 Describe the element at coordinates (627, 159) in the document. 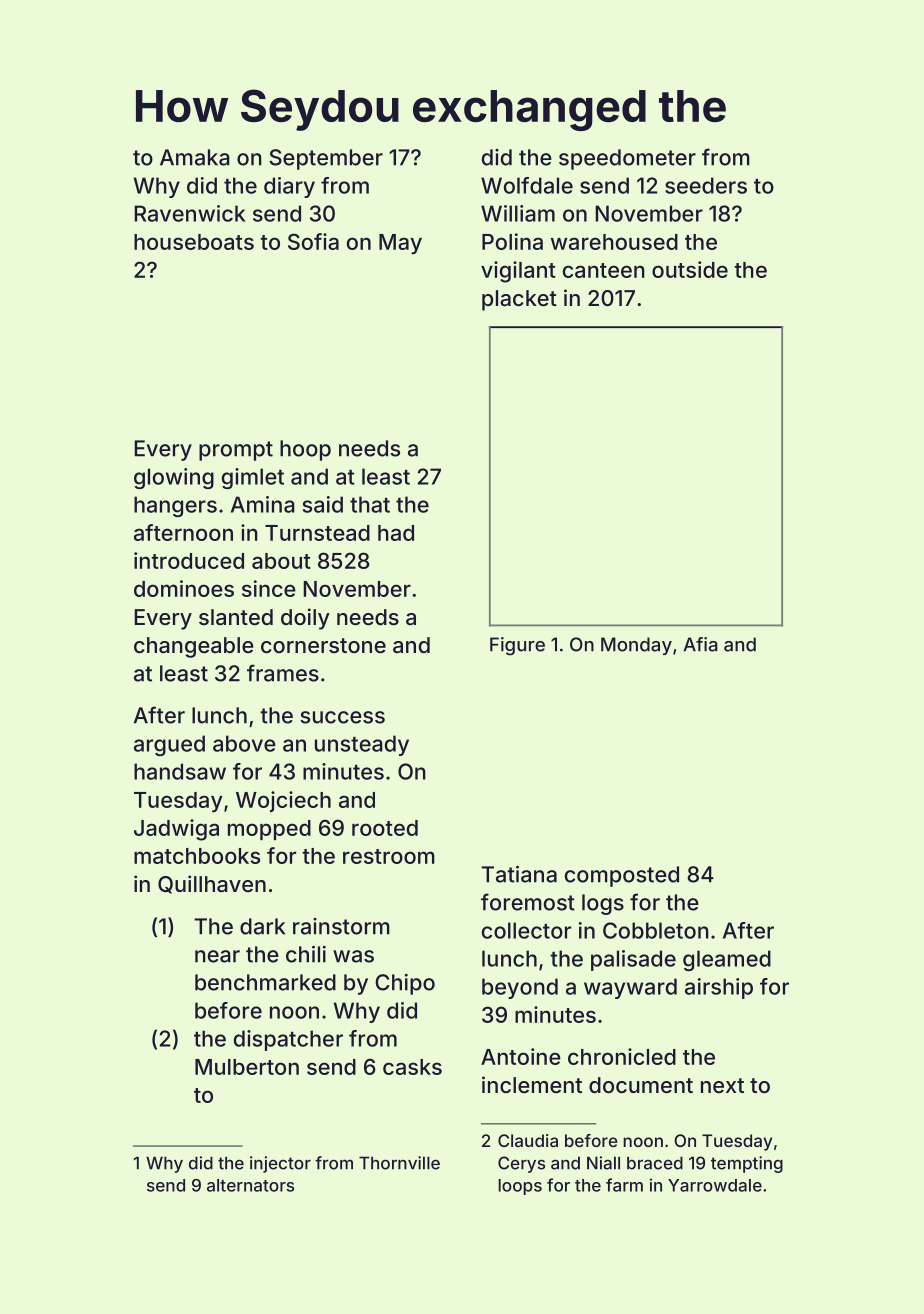

I see `speedometer` at that location.
